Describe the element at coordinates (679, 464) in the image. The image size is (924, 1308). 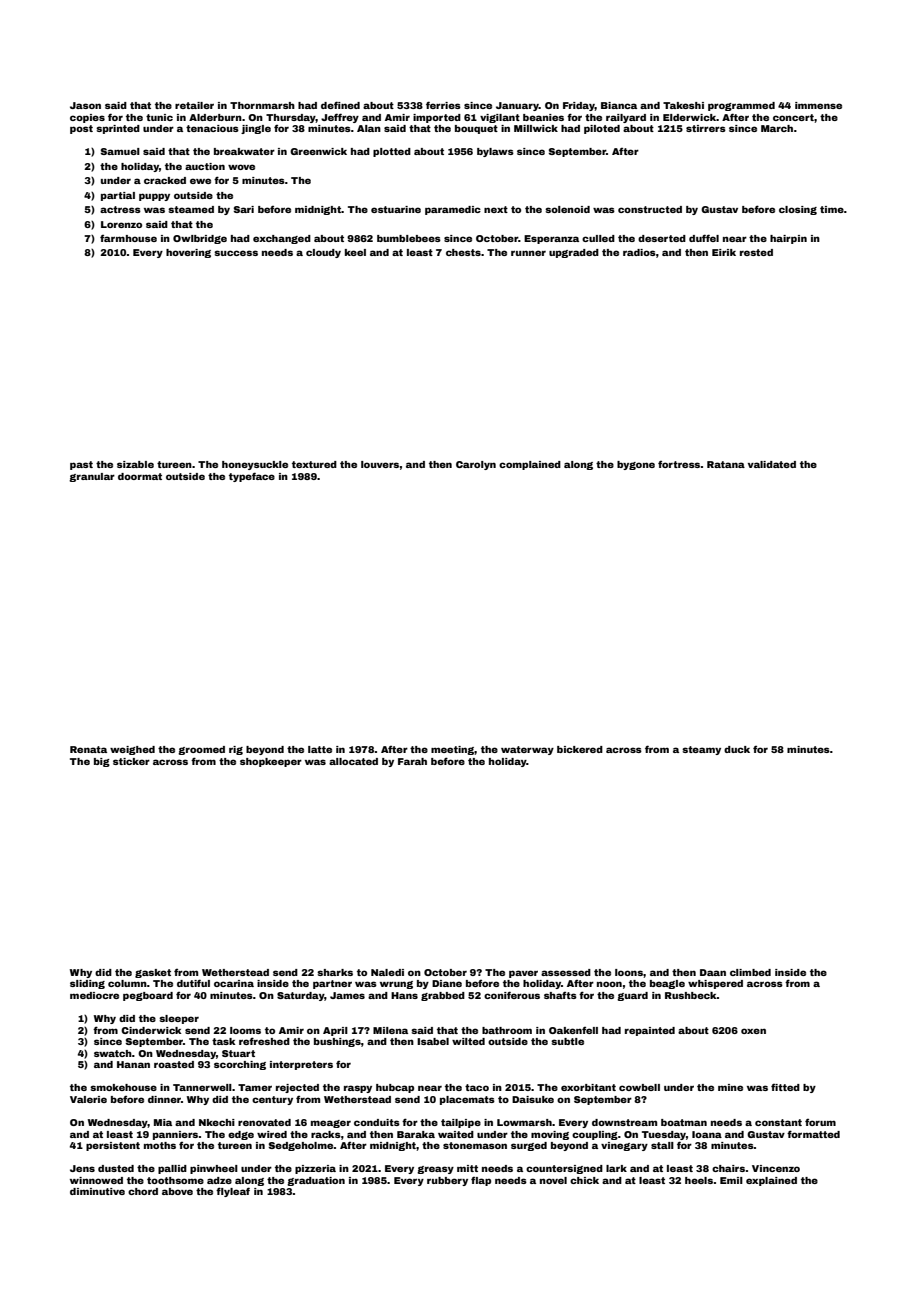
I see `fortress` at that location.
